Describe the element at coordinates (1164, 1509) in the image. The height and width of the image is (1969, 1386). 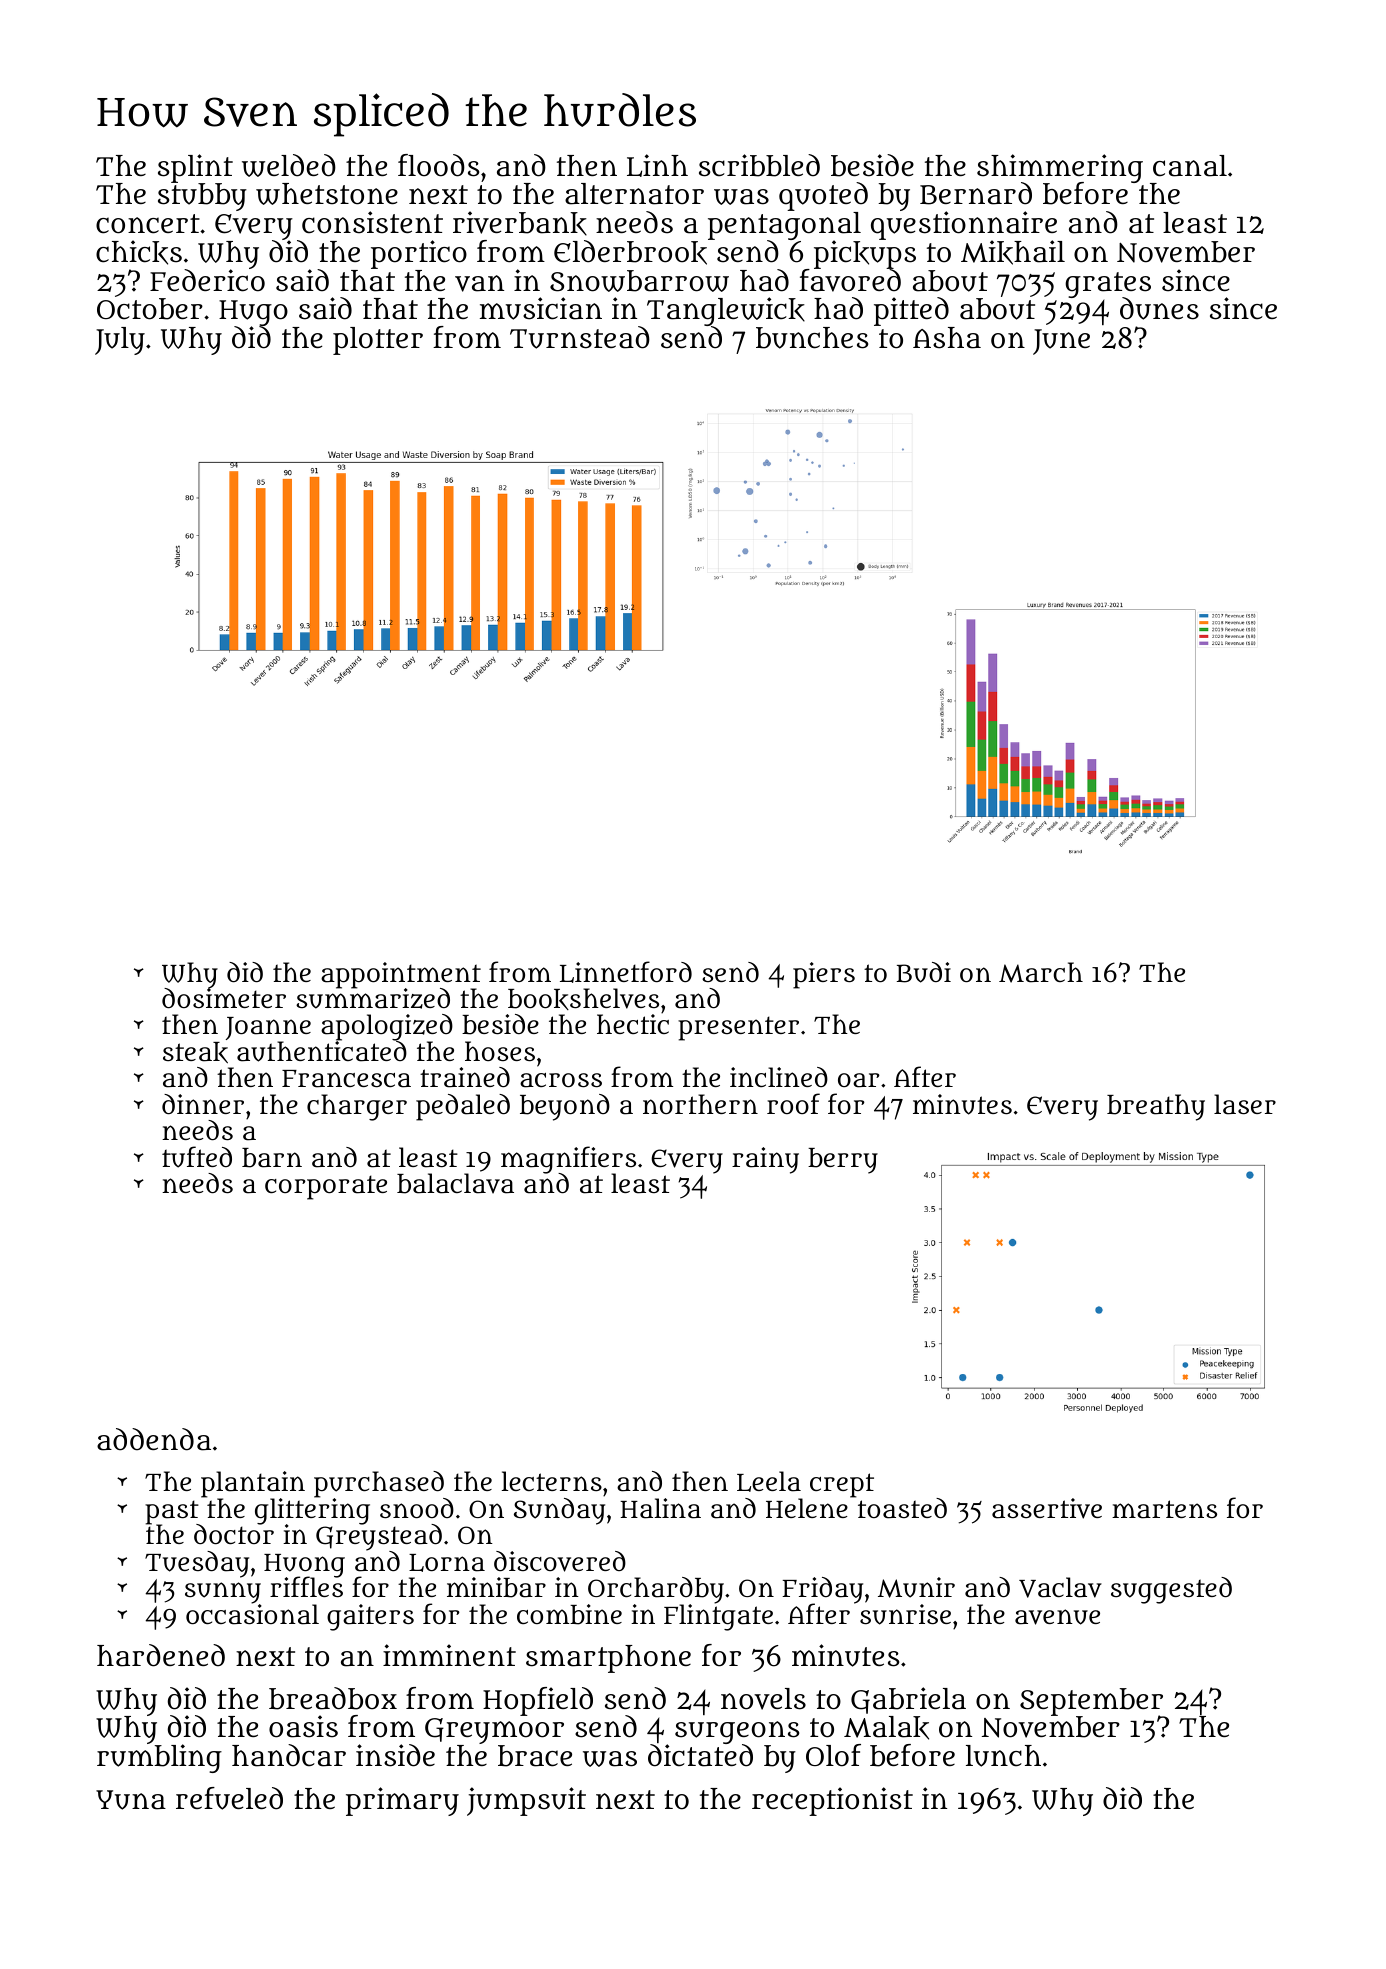
I see `martens` at that location.
